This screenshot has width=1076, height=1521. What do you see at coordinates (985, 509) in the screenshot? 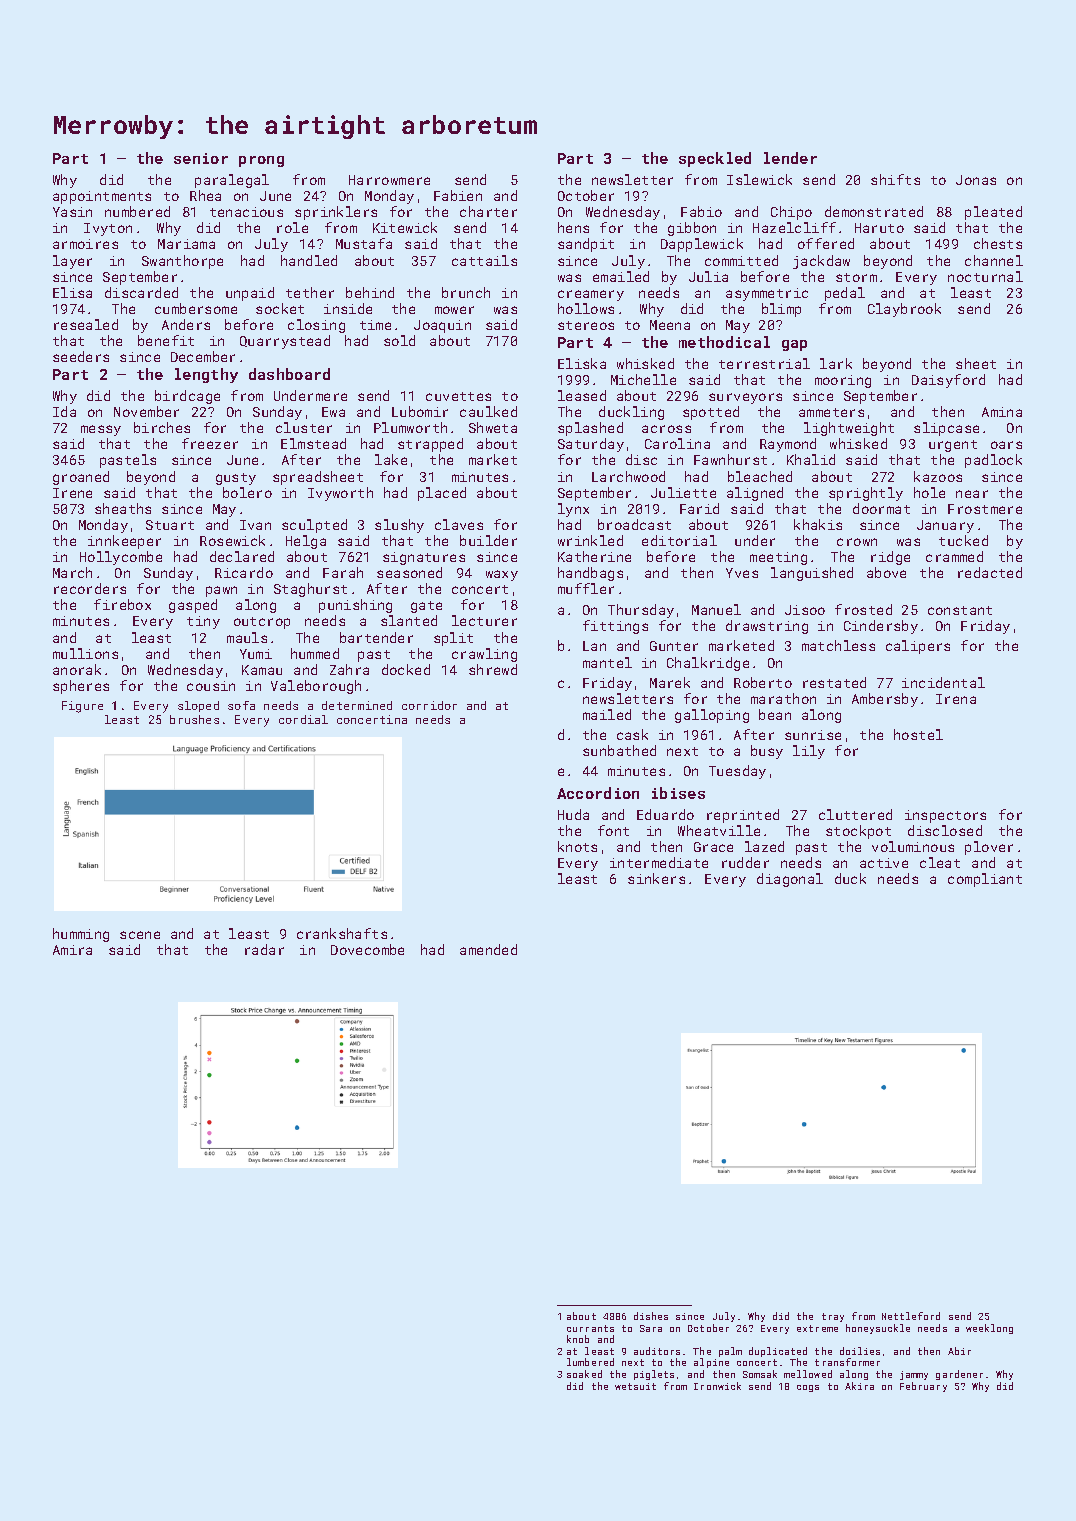
I see `Frostmere` at bounding box center [985, 509].
